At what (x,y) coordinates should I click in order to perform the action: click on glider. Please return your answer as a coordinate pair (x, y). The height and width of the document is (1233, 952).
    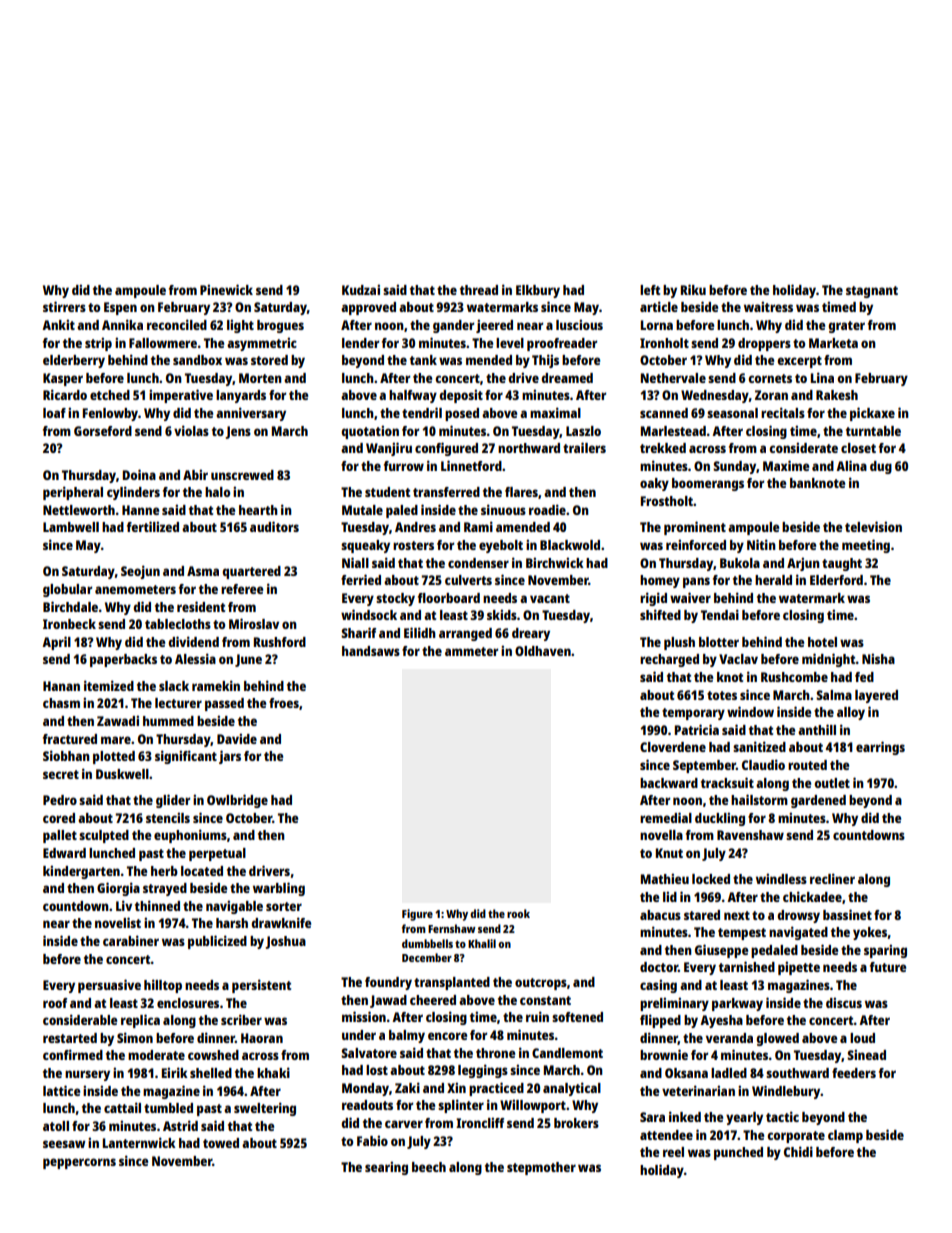
    Looking at the image, I should click on (173, 801).
